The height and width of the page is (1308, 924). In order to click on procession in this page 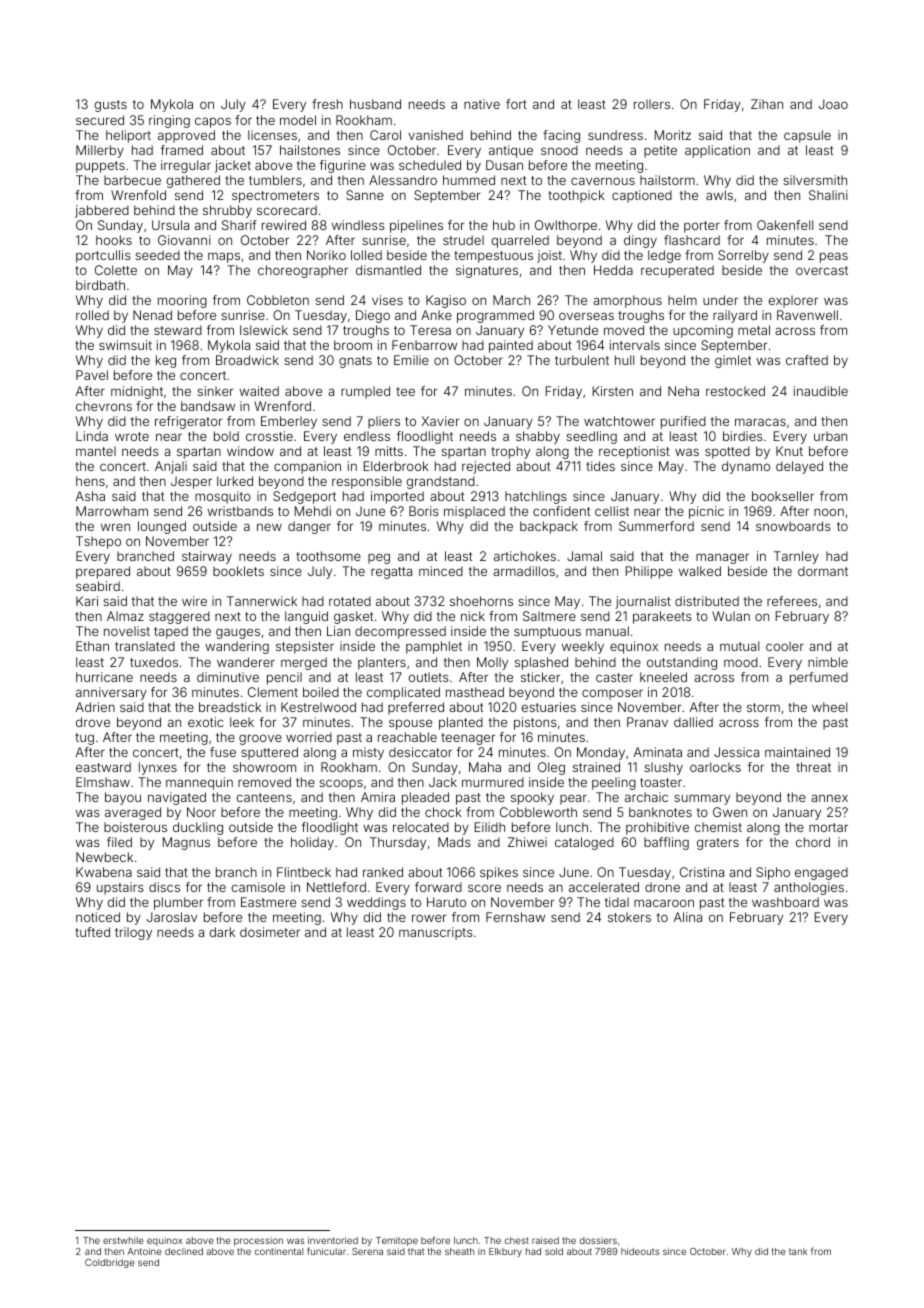, I will do `click(258, 1241)`.
